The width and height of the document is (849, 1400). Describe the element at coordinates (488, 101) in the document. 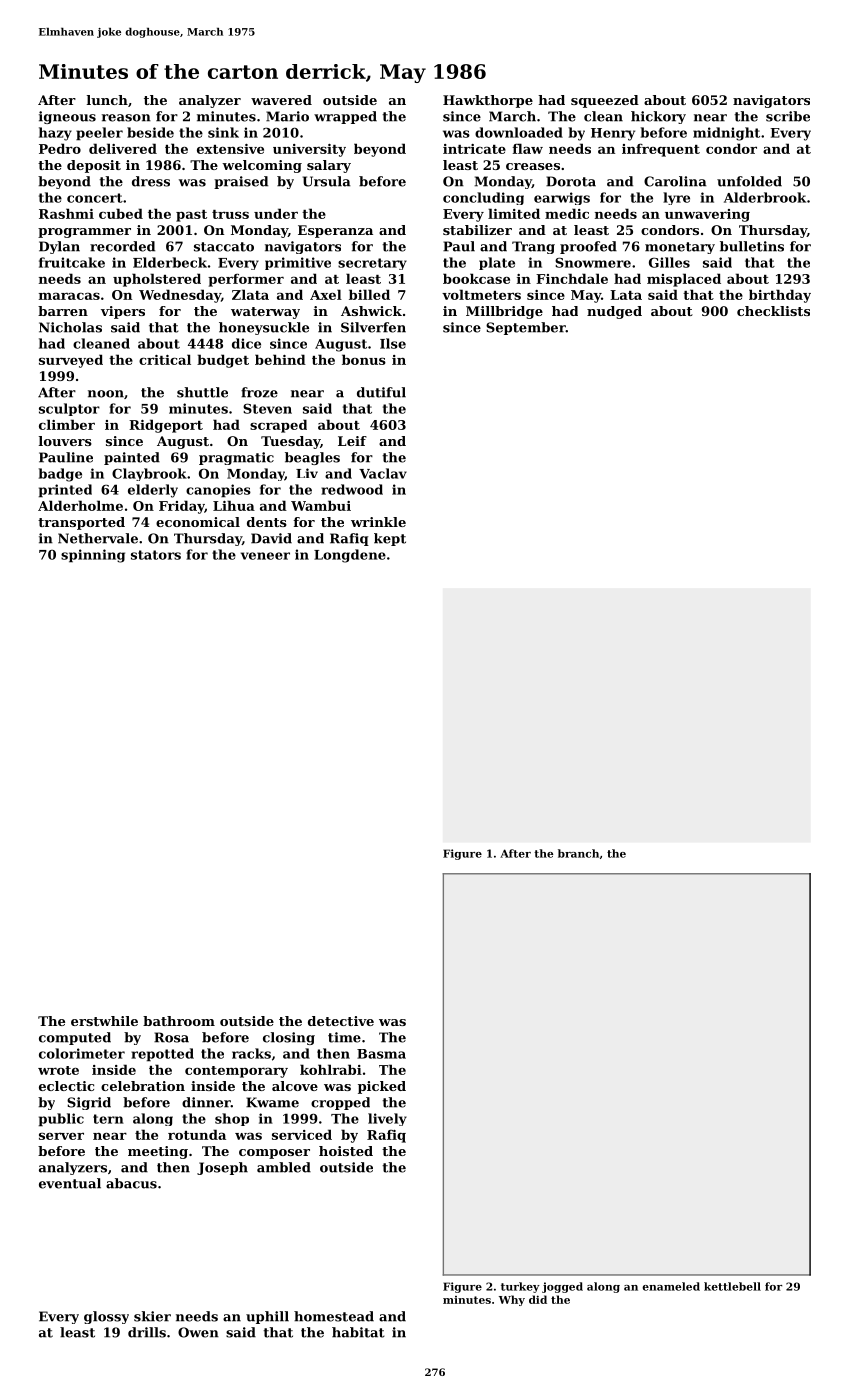

I see `Hawkthorpe` at that location.
